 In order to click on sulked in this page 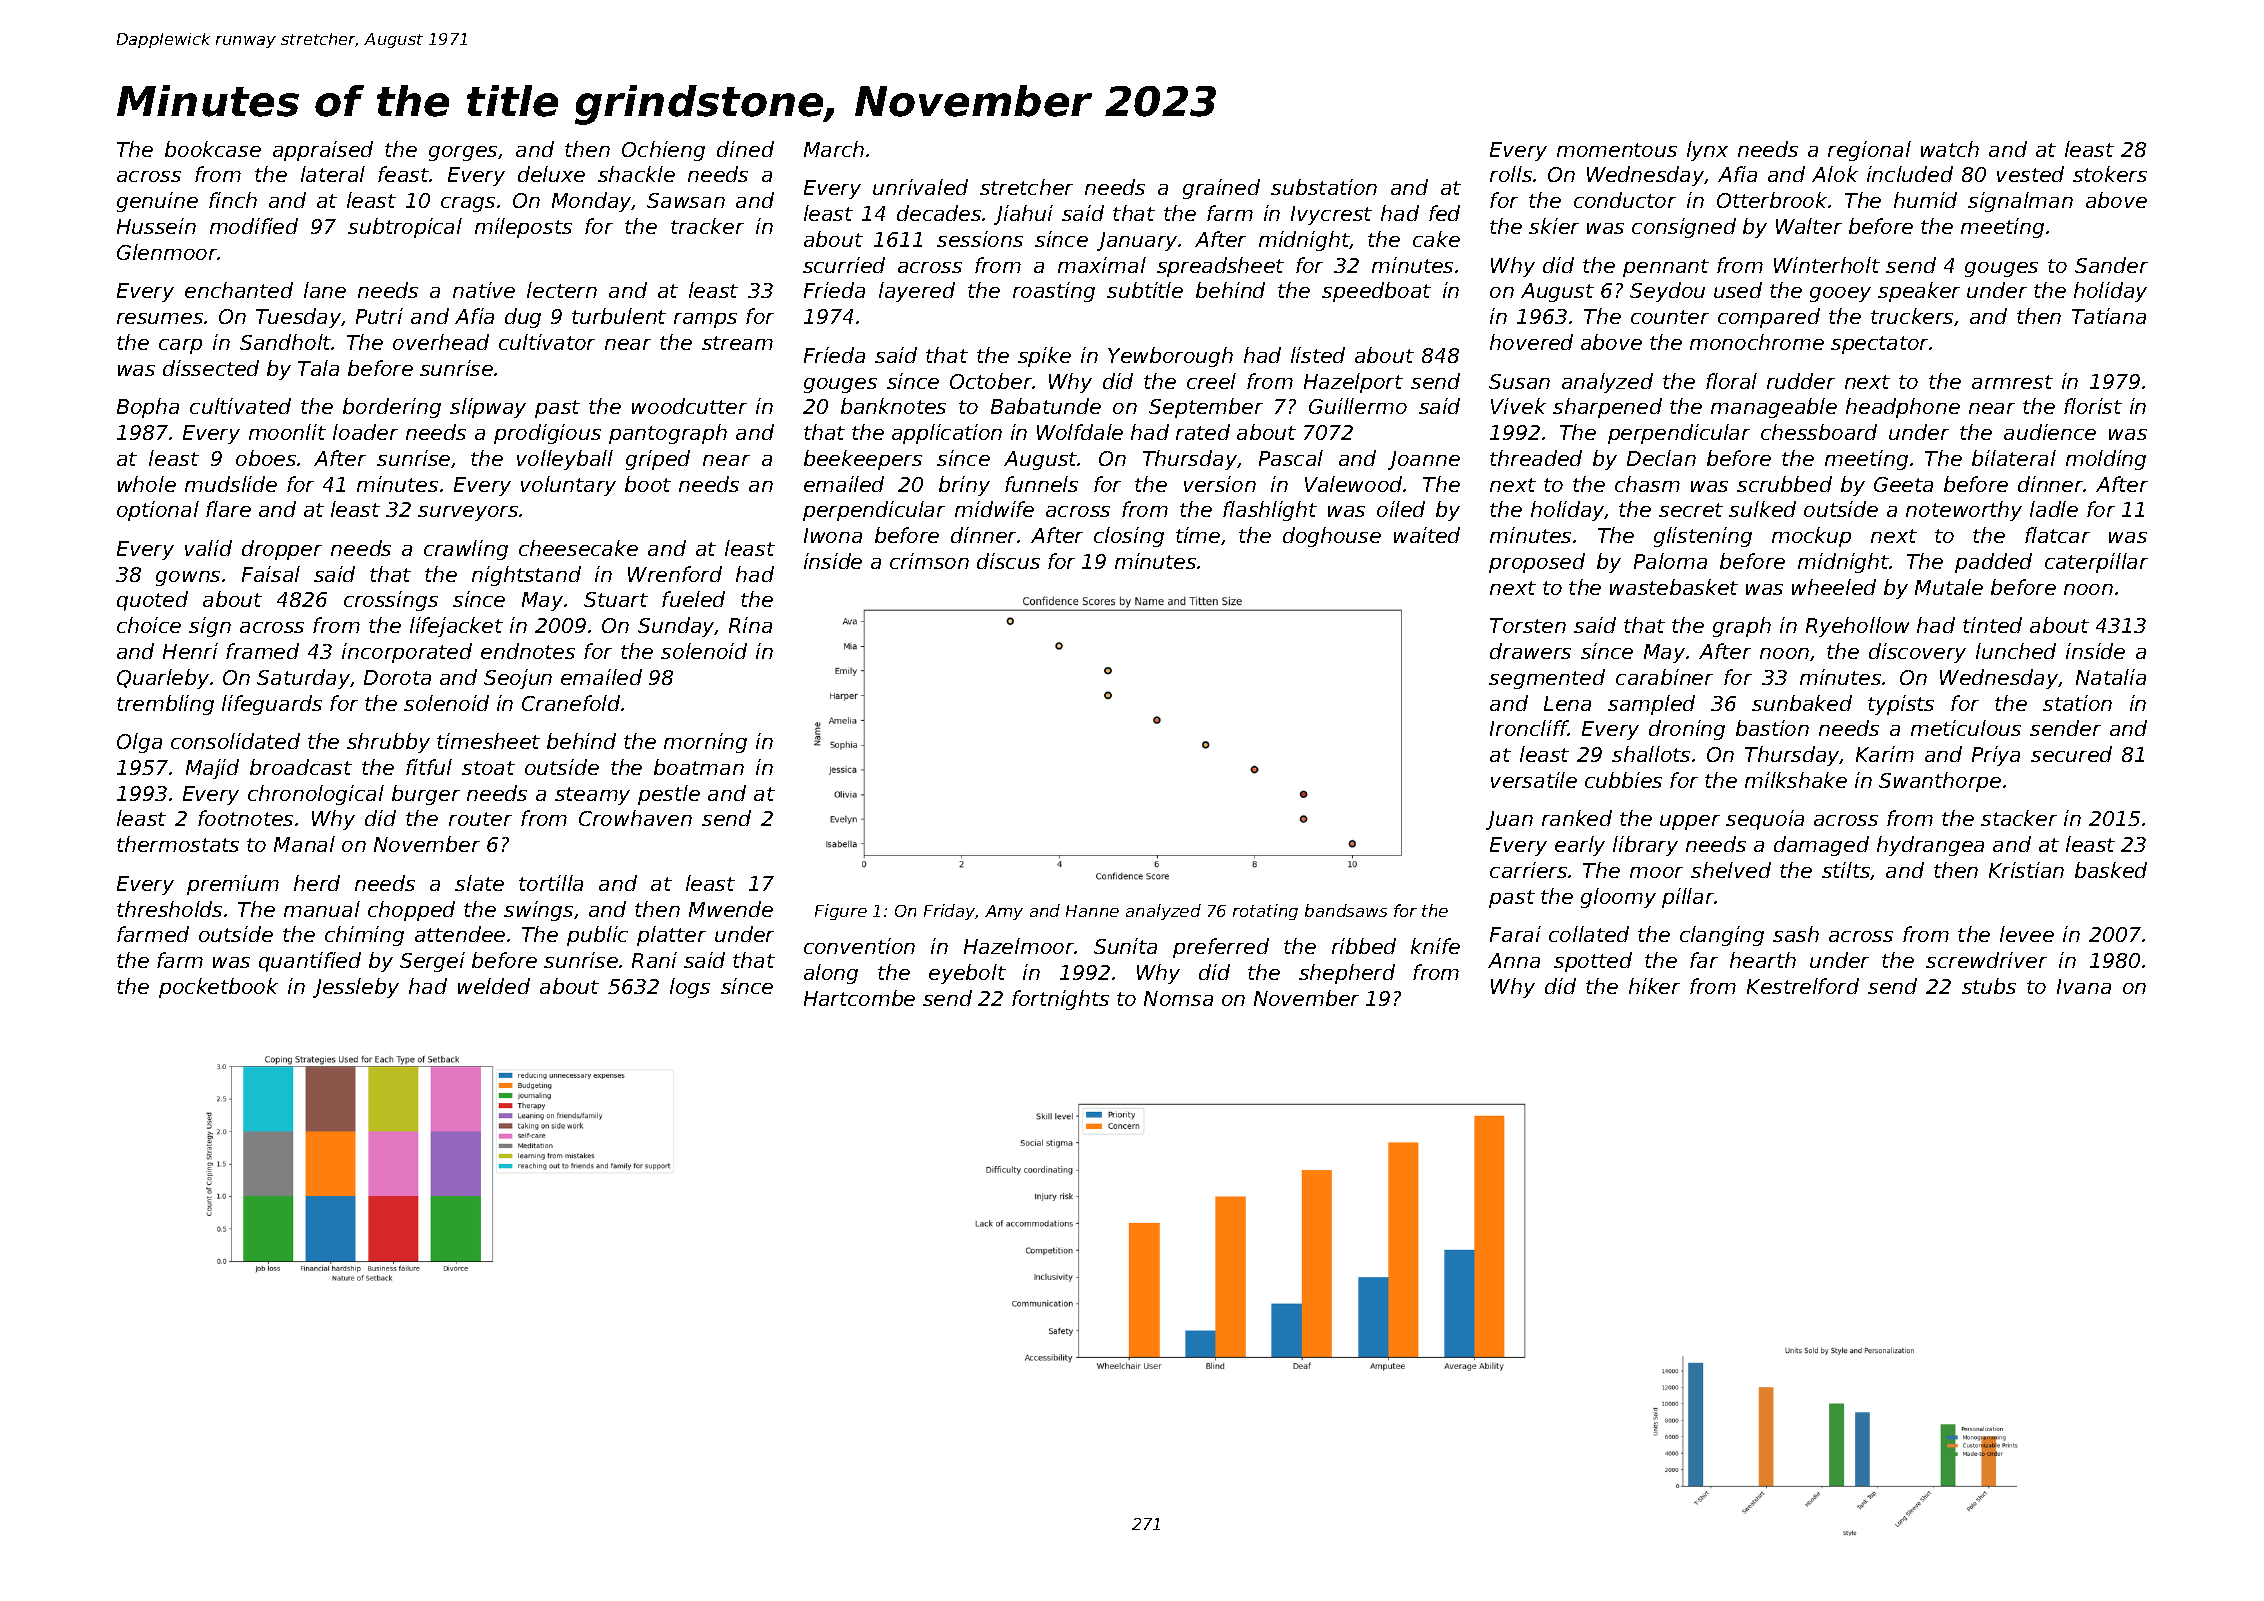, I will do `click(1762, 509)`.
